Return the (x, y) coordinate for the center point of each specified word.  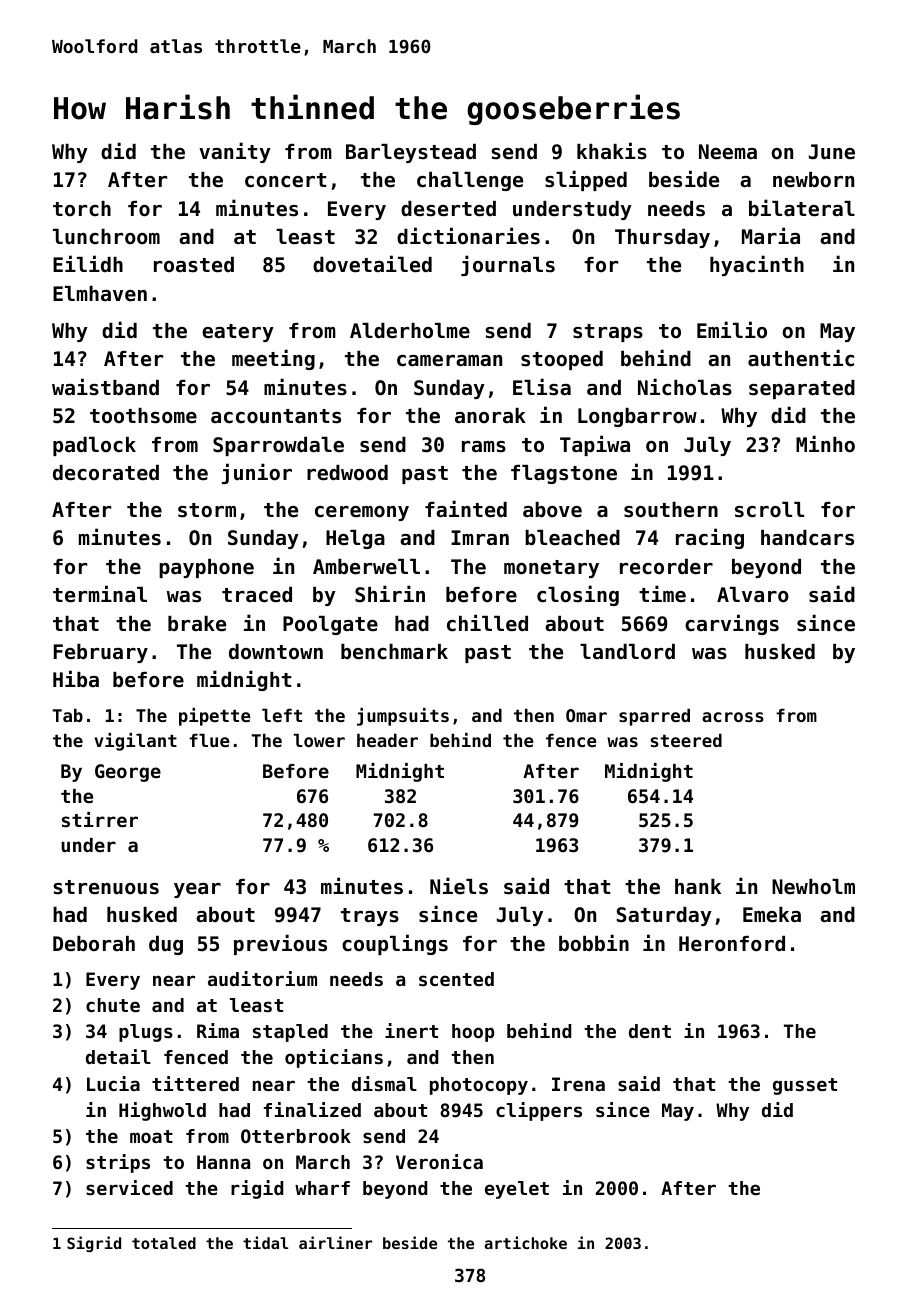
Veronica (439, 1161)
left (282, 715)
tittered (195, 1083)
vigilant (135, 742)
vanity (235, 152)
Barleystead (411, 153)
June (832, 152)
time (662, 593)
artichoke (525, 1242)
